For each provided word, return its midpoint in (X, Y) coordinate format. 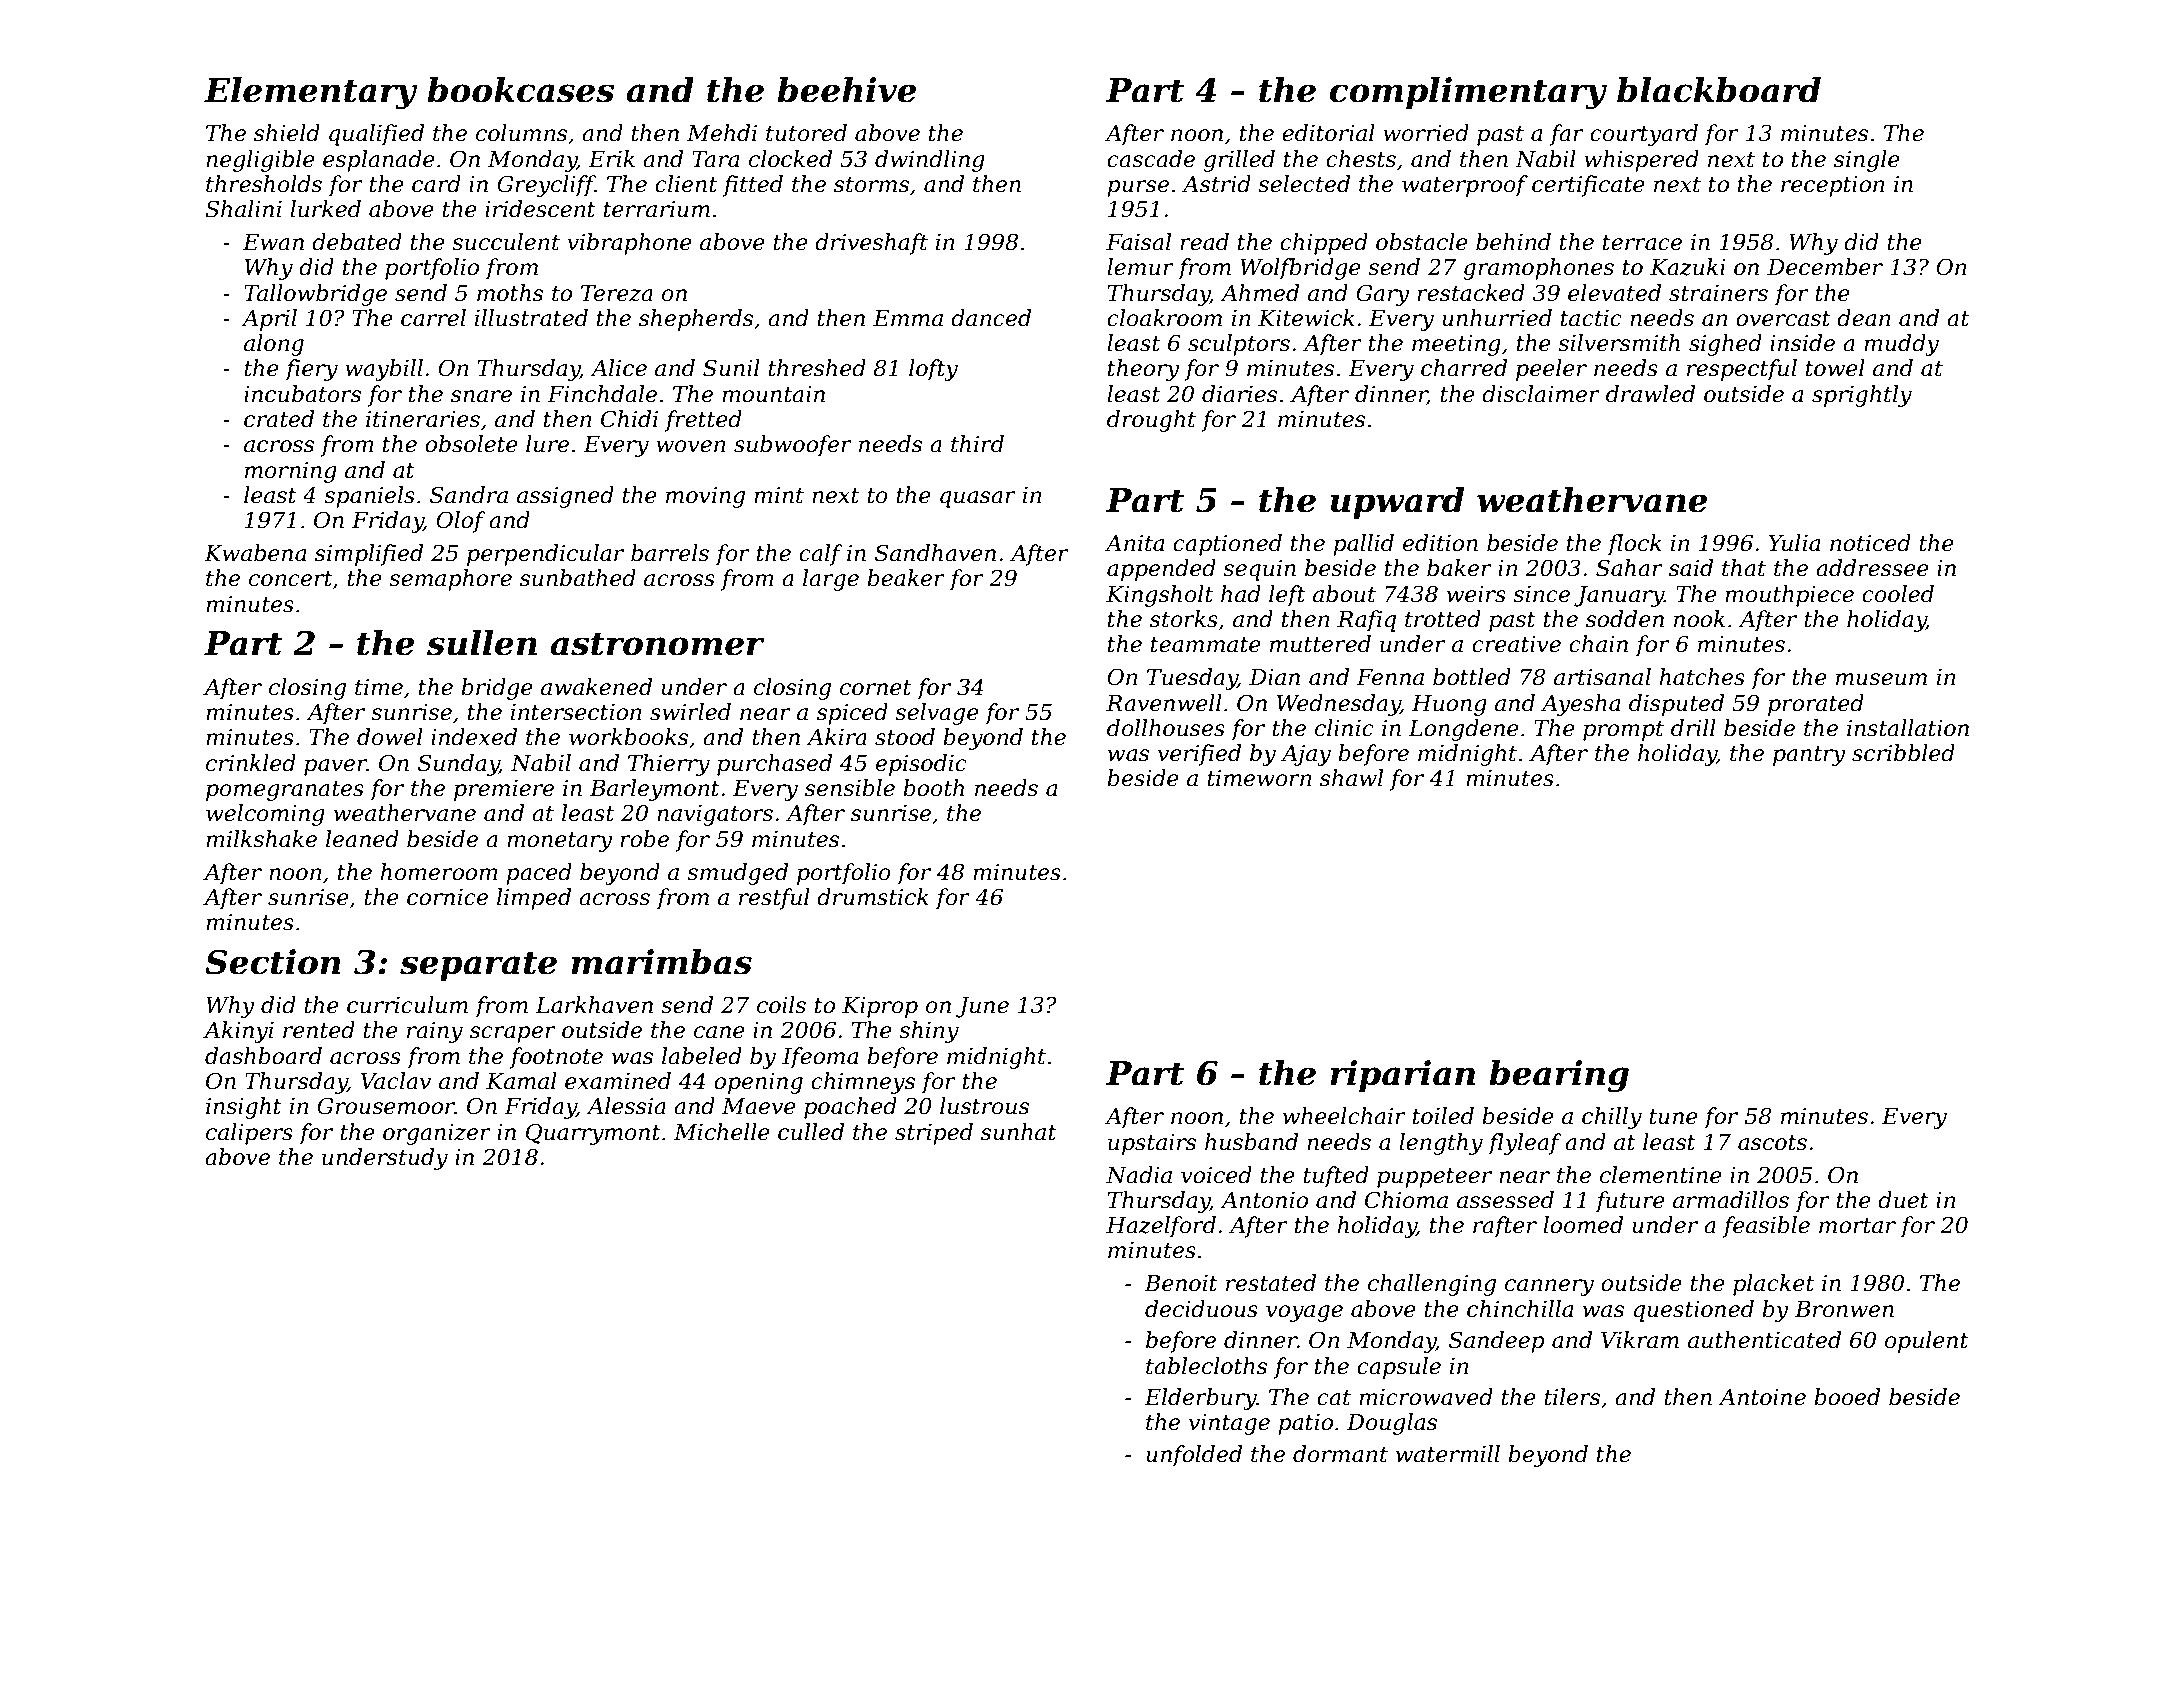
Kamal (521, 1081)
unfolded (1194, 1456)
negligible (260, 161)
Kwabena (255, 553)
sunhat (1019, 1132)
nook (1699, 619)
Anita (1134, 543)
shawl (1351, 778)
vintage (1229, 1424)
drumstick (873, 897)
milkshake (261, 839)
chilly (1612, 1118)
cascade (1151, 159)
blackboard (1719, 90)
